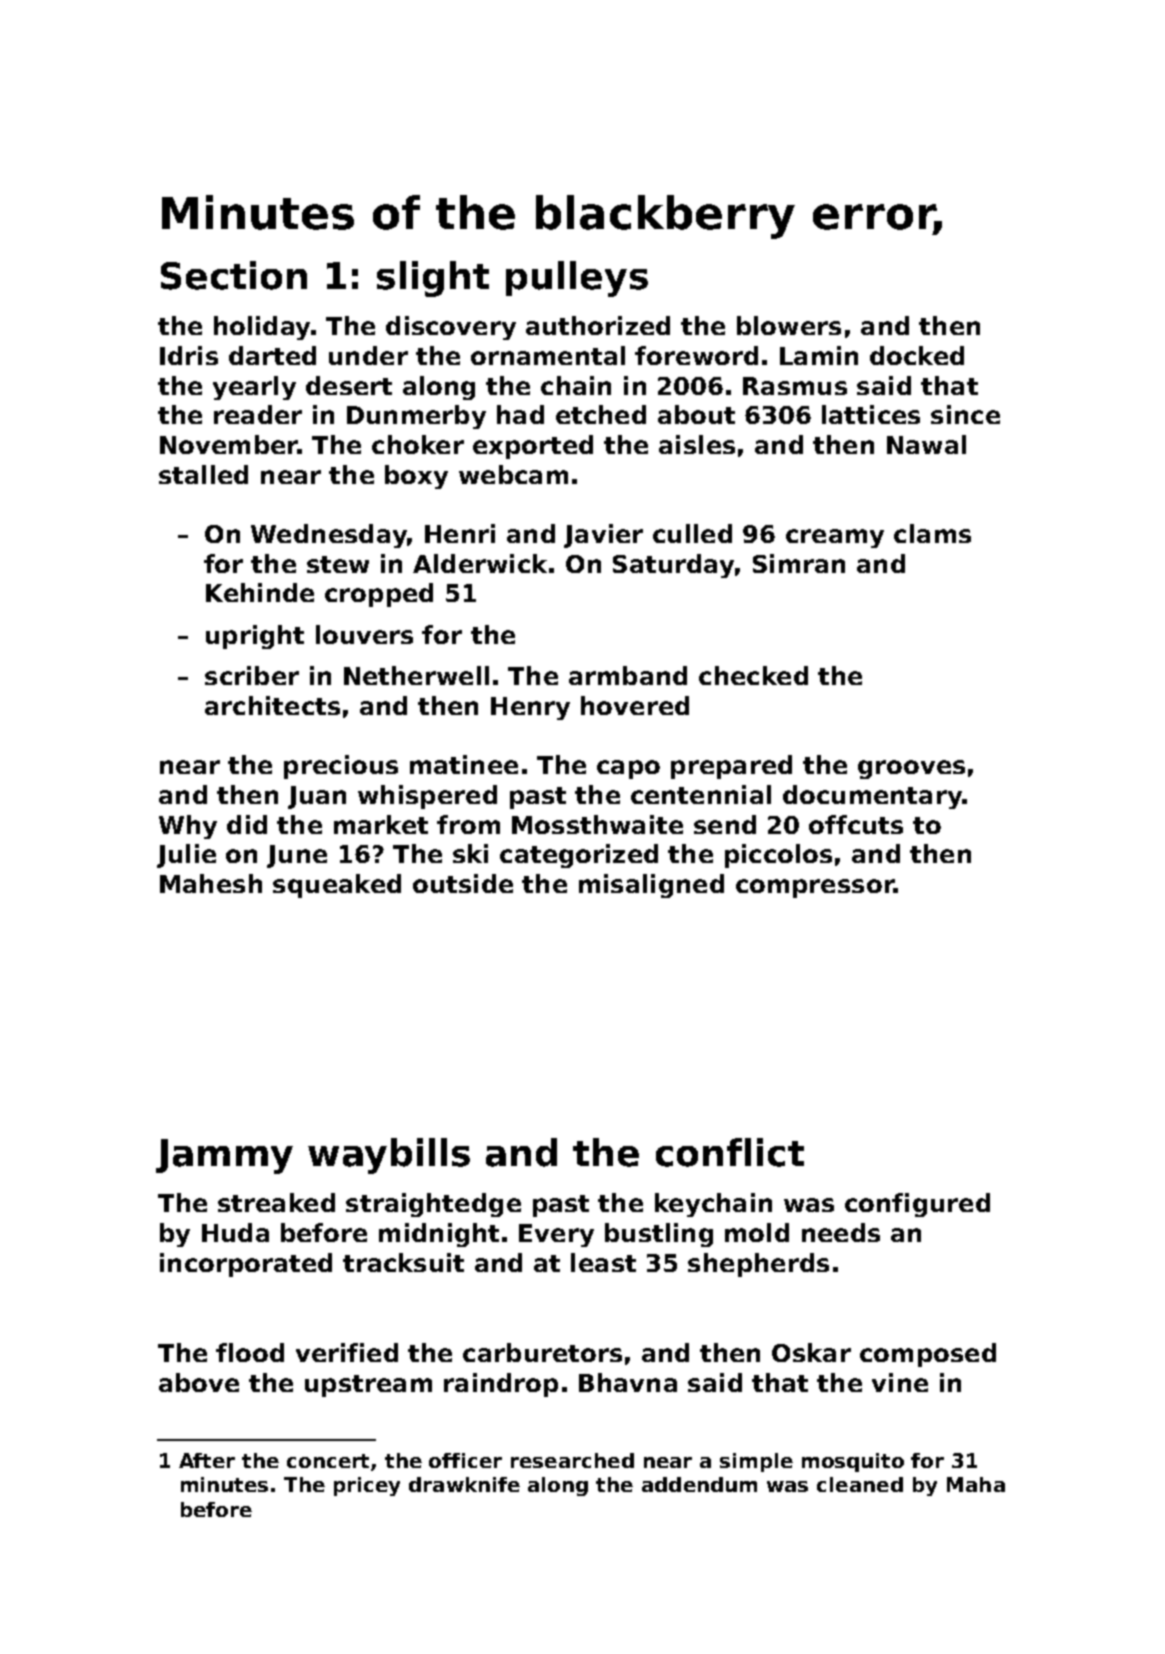 The height and width of the screenshot is (1654, 1165). I want to click on After, so click(207, 1460).
